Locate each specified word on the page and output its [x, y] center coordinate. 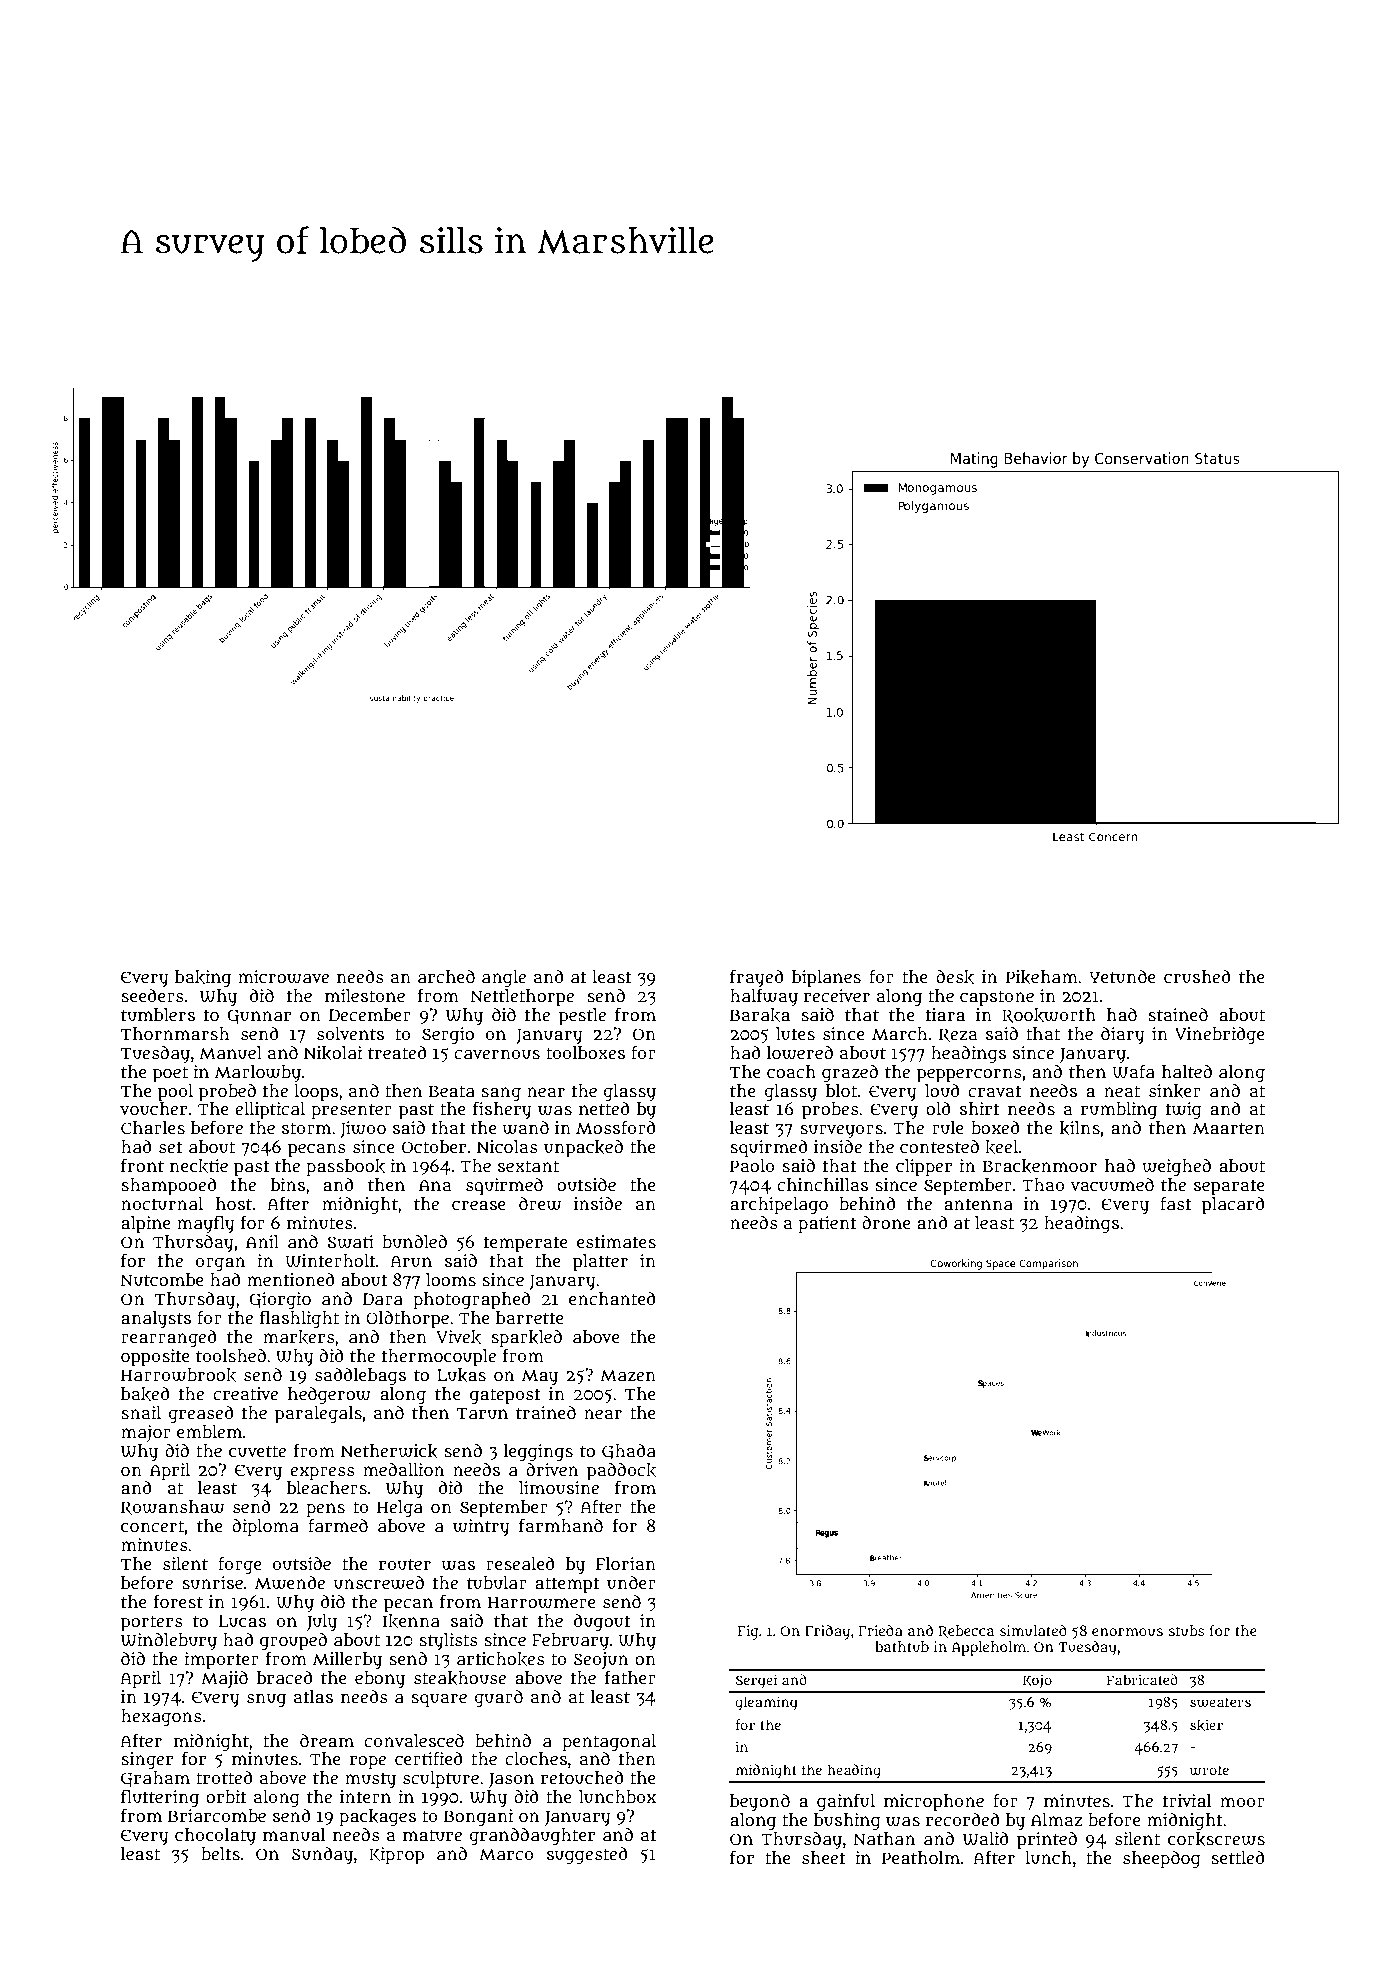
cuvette [257, 1451]
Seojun [601, 1660]
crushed [1197, 977]
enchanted [612, 1298]
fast [1176, 1203]
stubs [1186, 1630]
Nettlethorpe [522, 998]
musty [370, 1780]
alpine [146, 1225]
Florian [626, 1563]
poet [170, 1074]
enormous [1127, 1632]
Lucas [242, 1621]
